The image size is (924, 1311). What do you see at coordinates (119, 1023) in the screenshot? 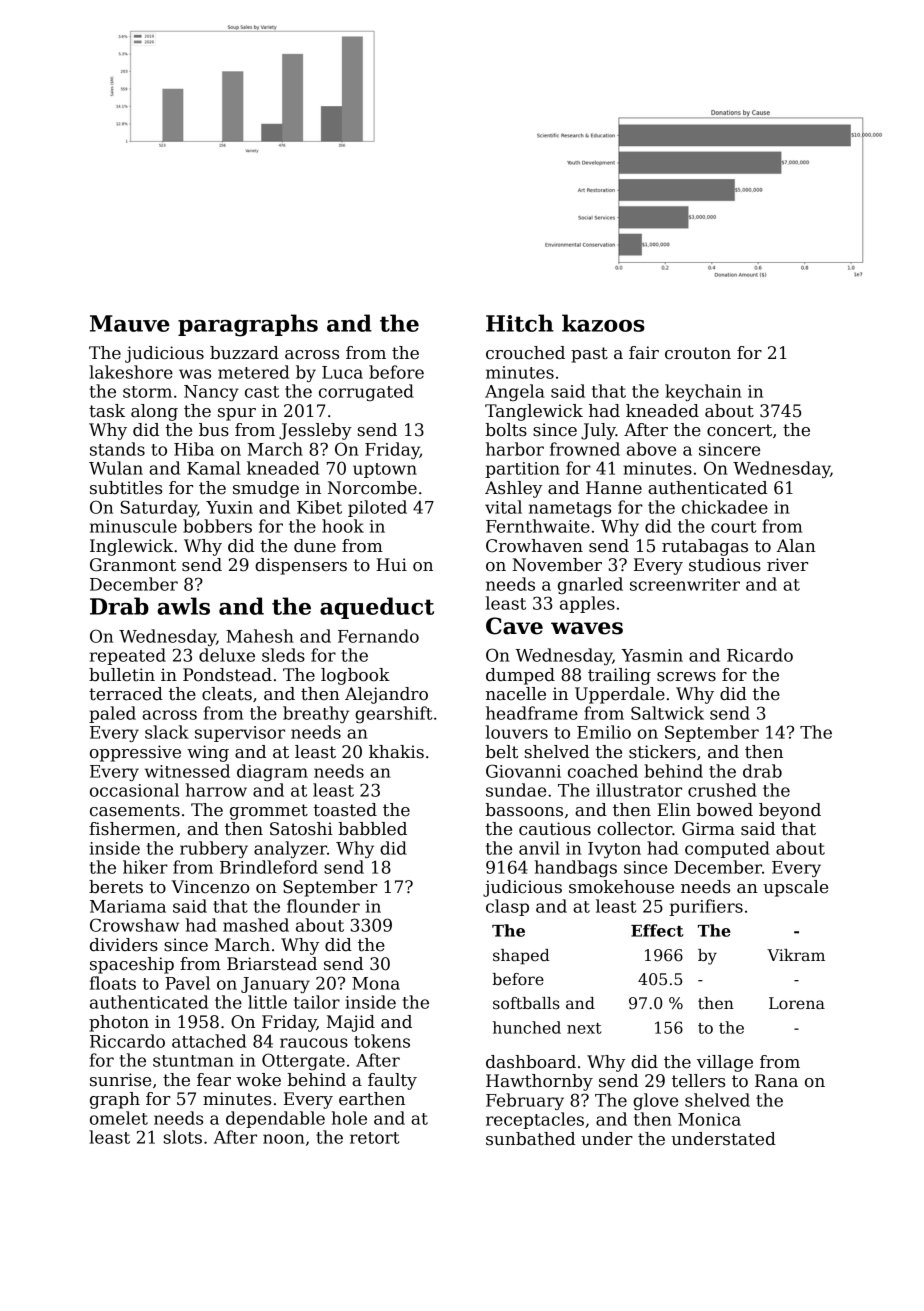
I see `photon` at bounding box center [119, 1023].
